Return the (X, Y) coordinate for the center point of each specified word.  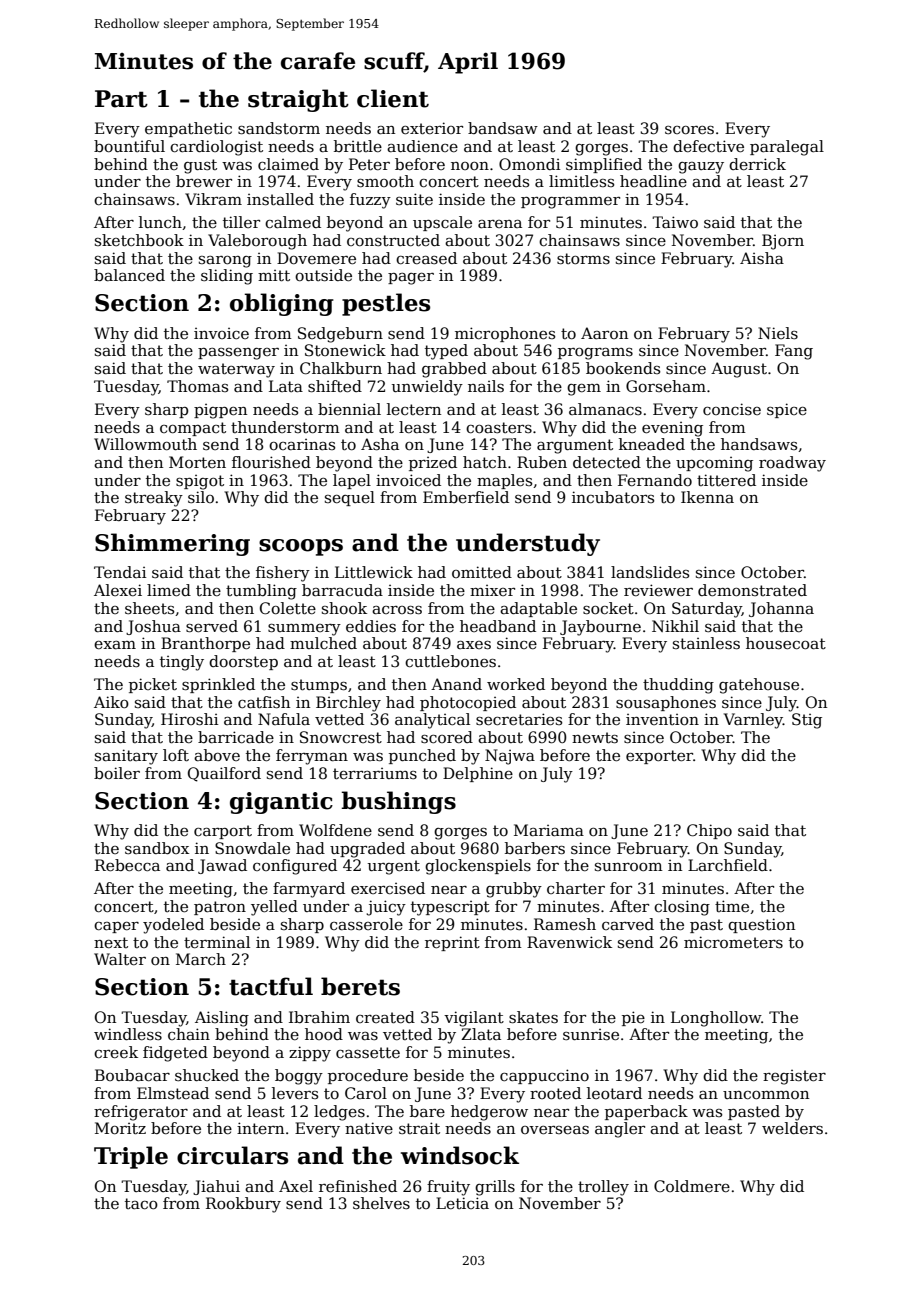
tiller (241, 222)
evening (672, 429)
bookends (623, 368)
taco (141, 1203)
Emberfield (466, 497)
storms (583, 258)
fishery (283, 574)
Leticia (462, 1203)
